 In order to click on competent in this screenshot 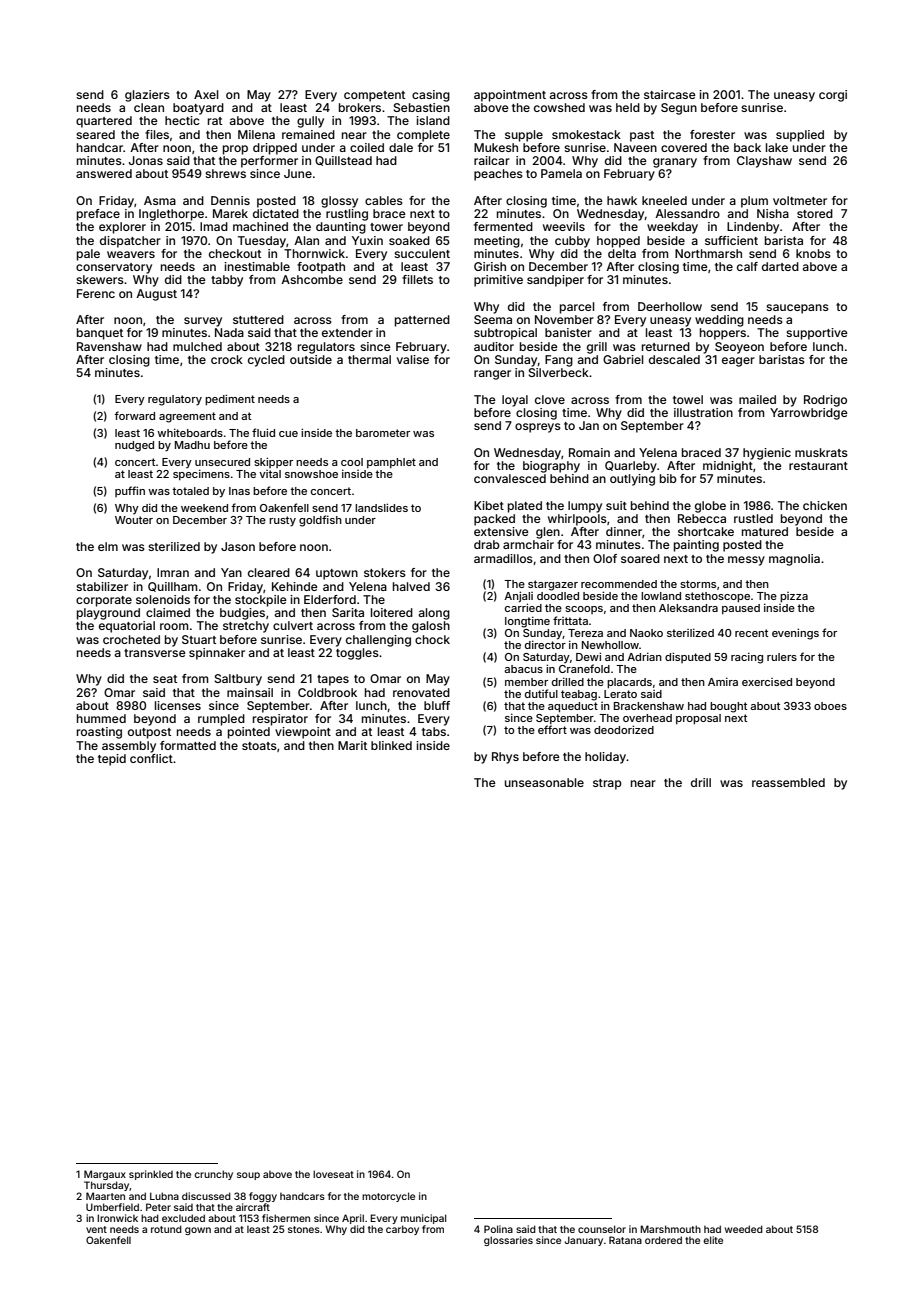, I will do `click(374, 96)`.
